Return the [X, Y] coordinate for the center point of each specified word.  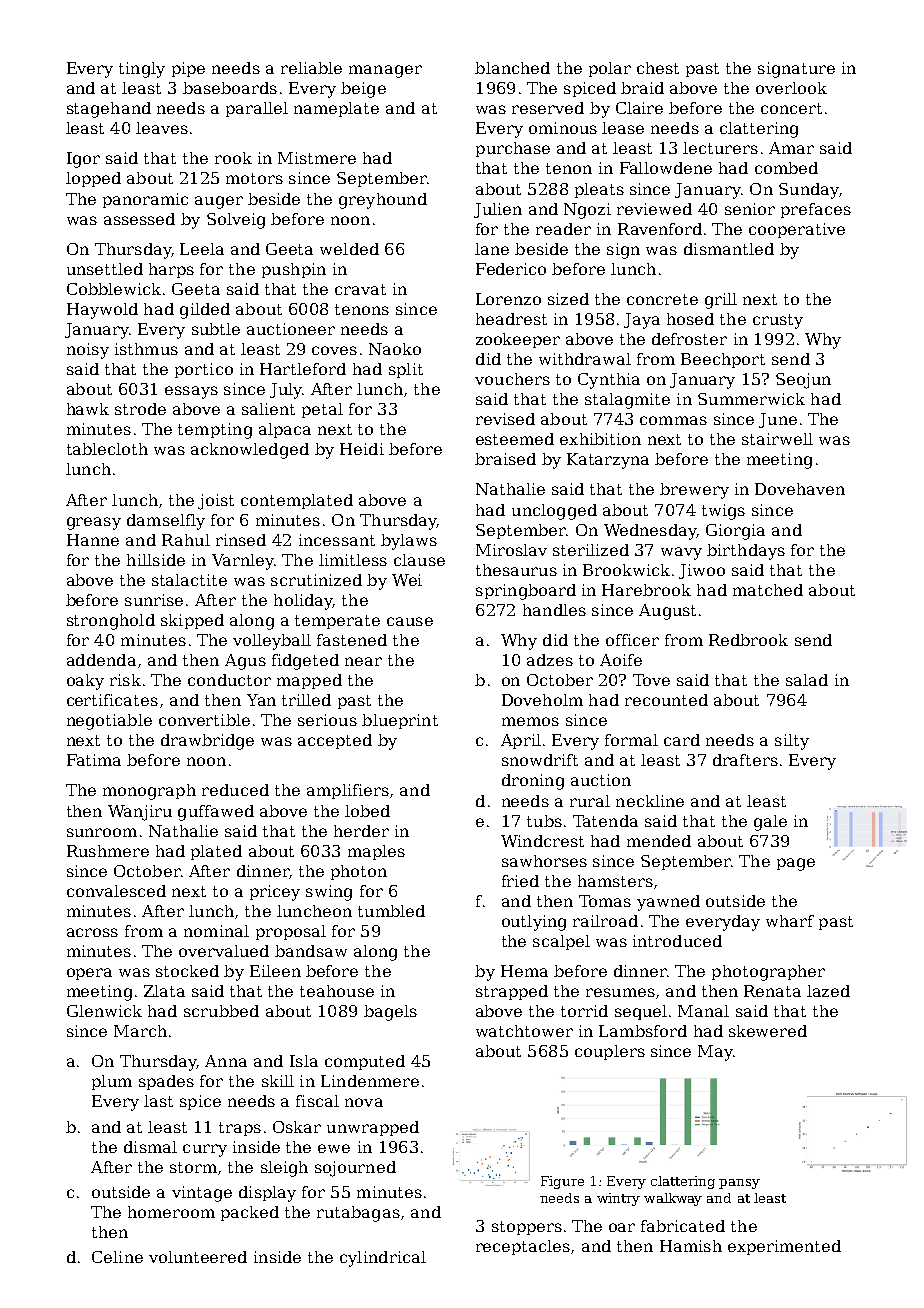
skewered [768, 1031]
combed [786, 168]
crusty [778, 321]
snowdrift [540, 760]
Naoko [395, 349]
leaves [162, 128]
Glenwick [104, 1011]
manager [385, 71]
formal [631, 740]
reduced [235, 790]
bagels [390, 1013]
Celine [117, 1257]
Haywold [102, 311]
